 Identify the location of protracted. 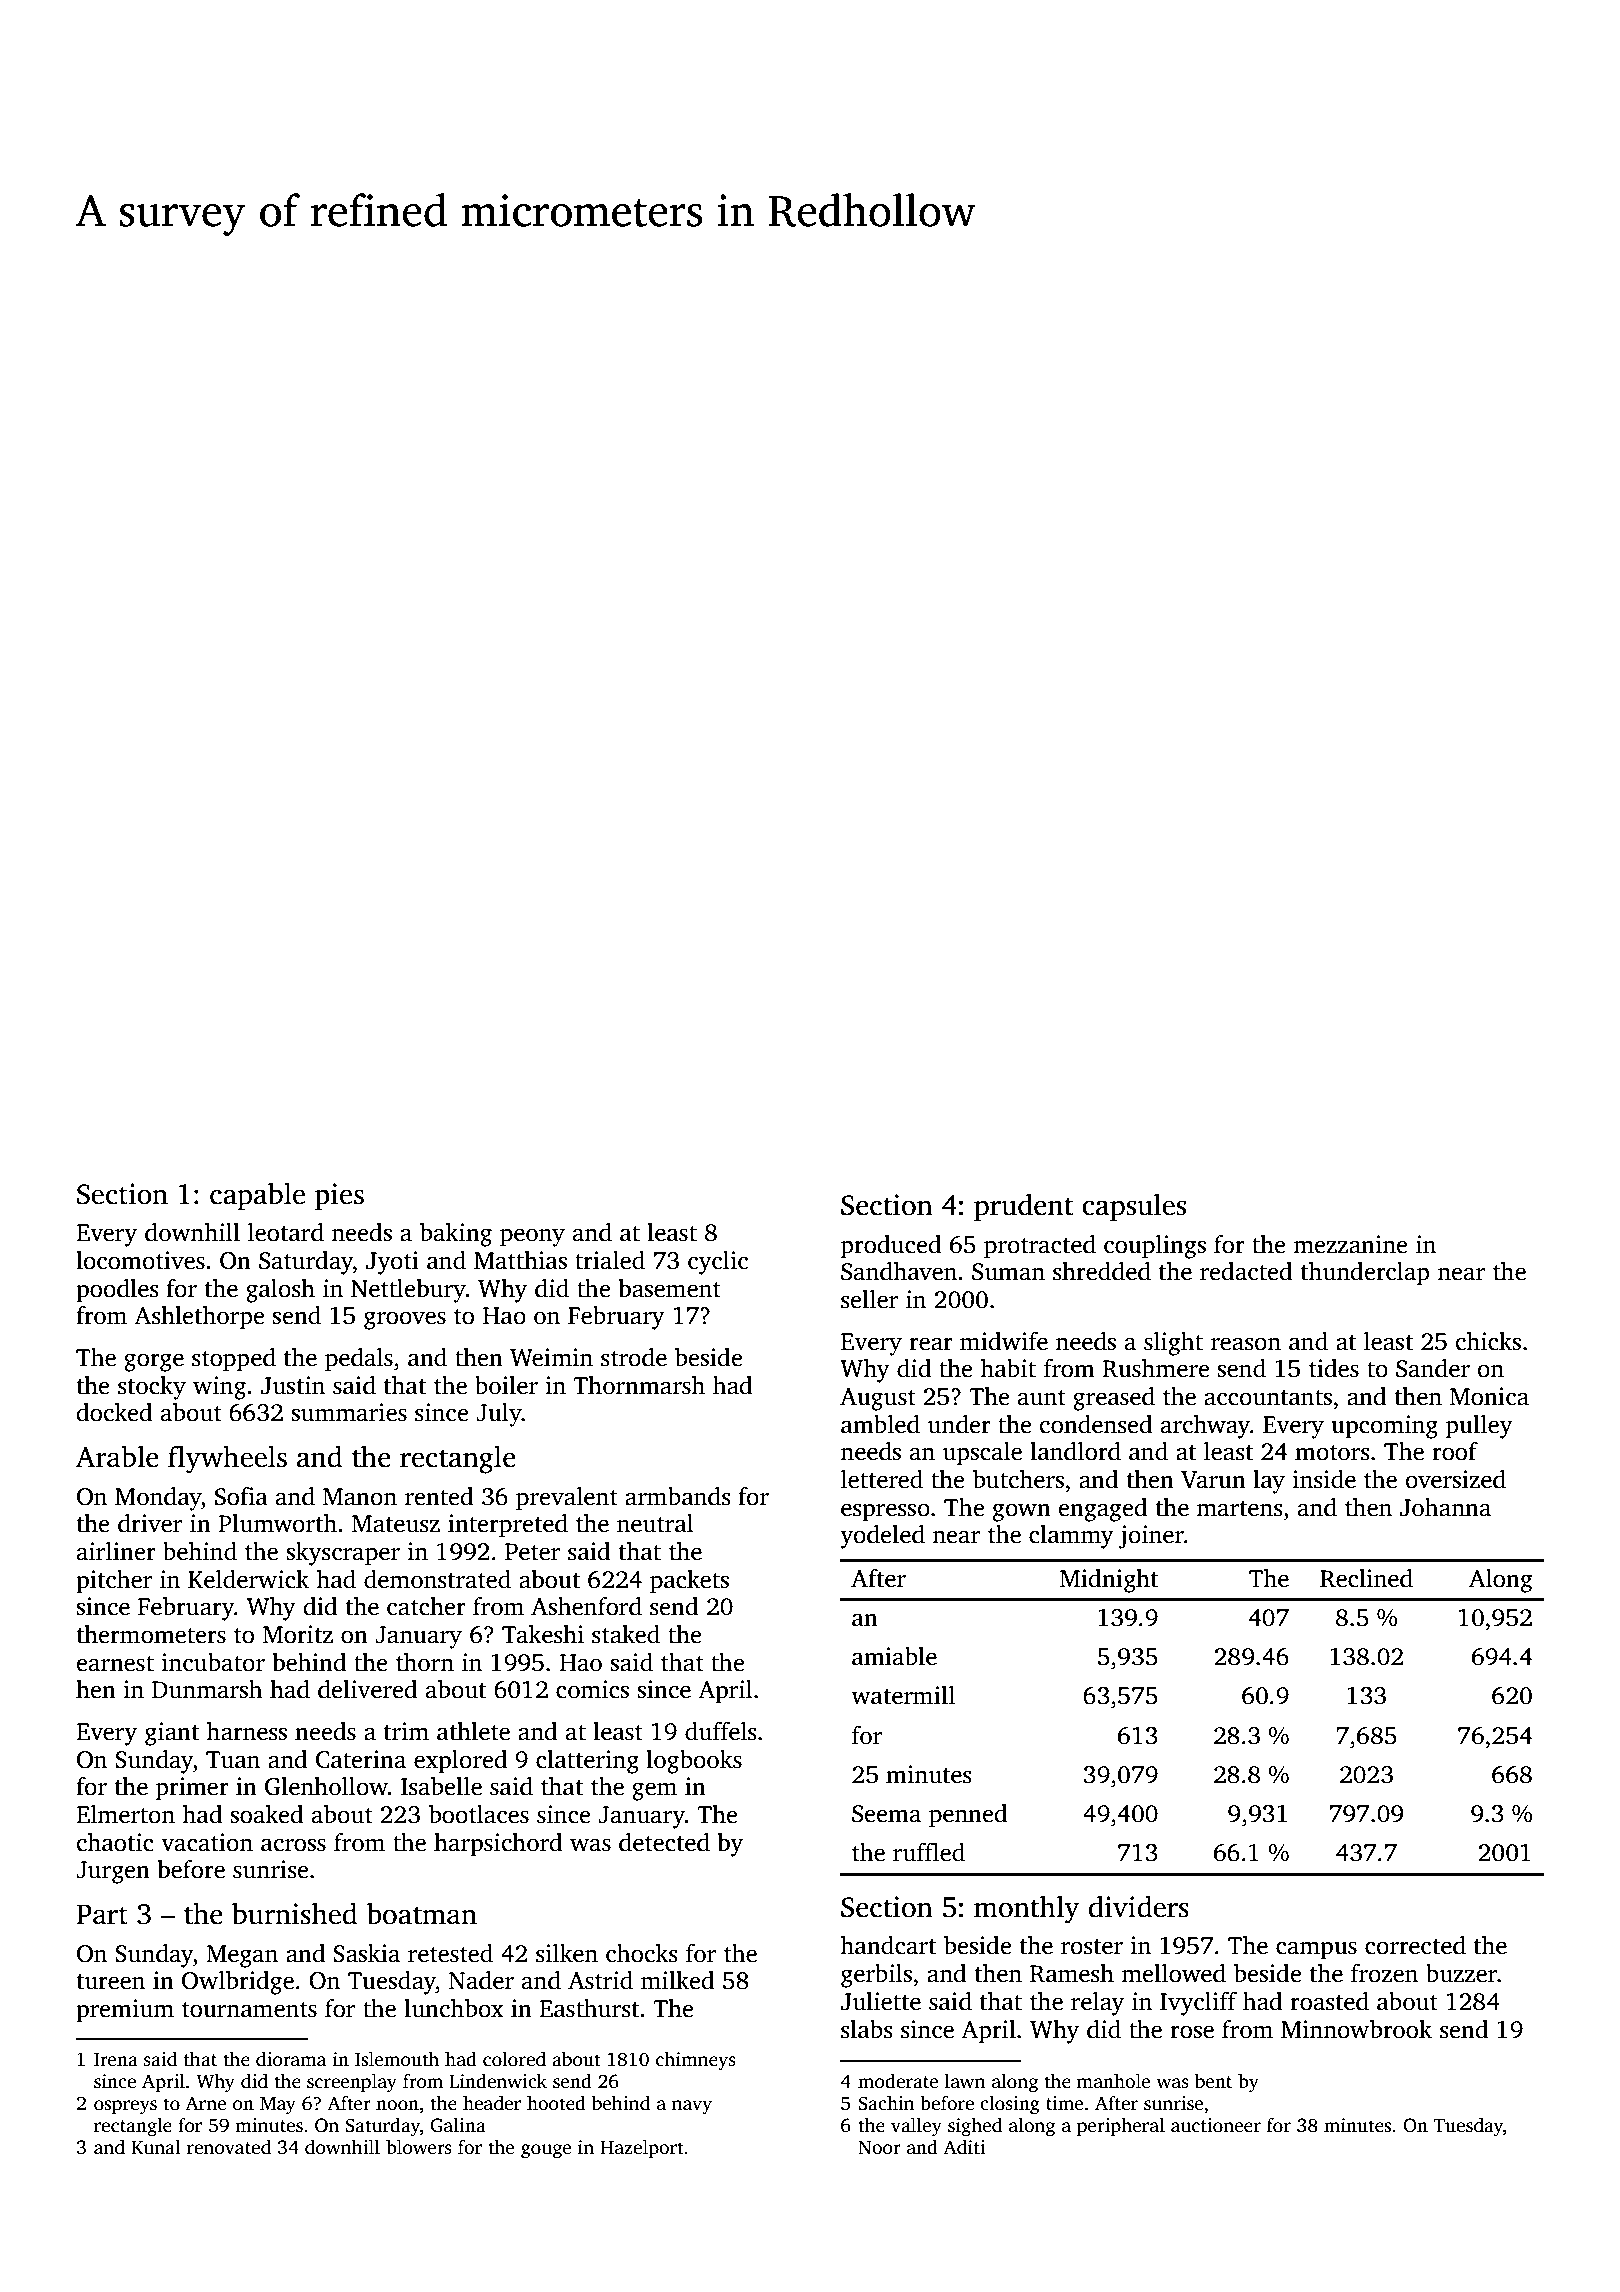
(1040, 1247).
